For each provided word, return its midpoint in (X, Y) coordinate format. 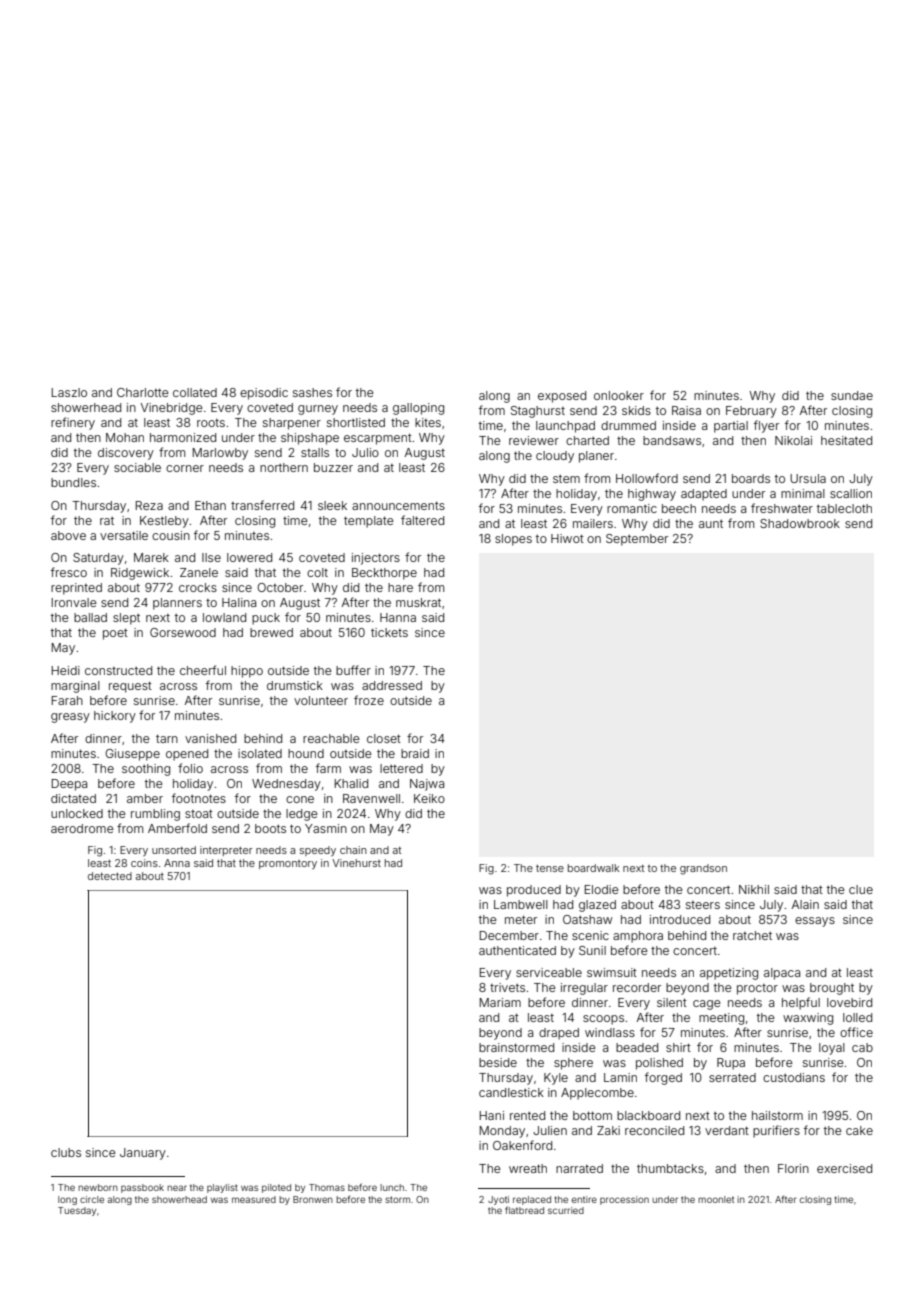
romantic (632, 508)
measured (254, 1199)
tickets (389, 632)
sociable (137, 467)
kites (428, 422)
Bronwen (313, 1199)
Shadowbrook (800, 523)
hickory (115, 717)
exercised (844, 1168)
